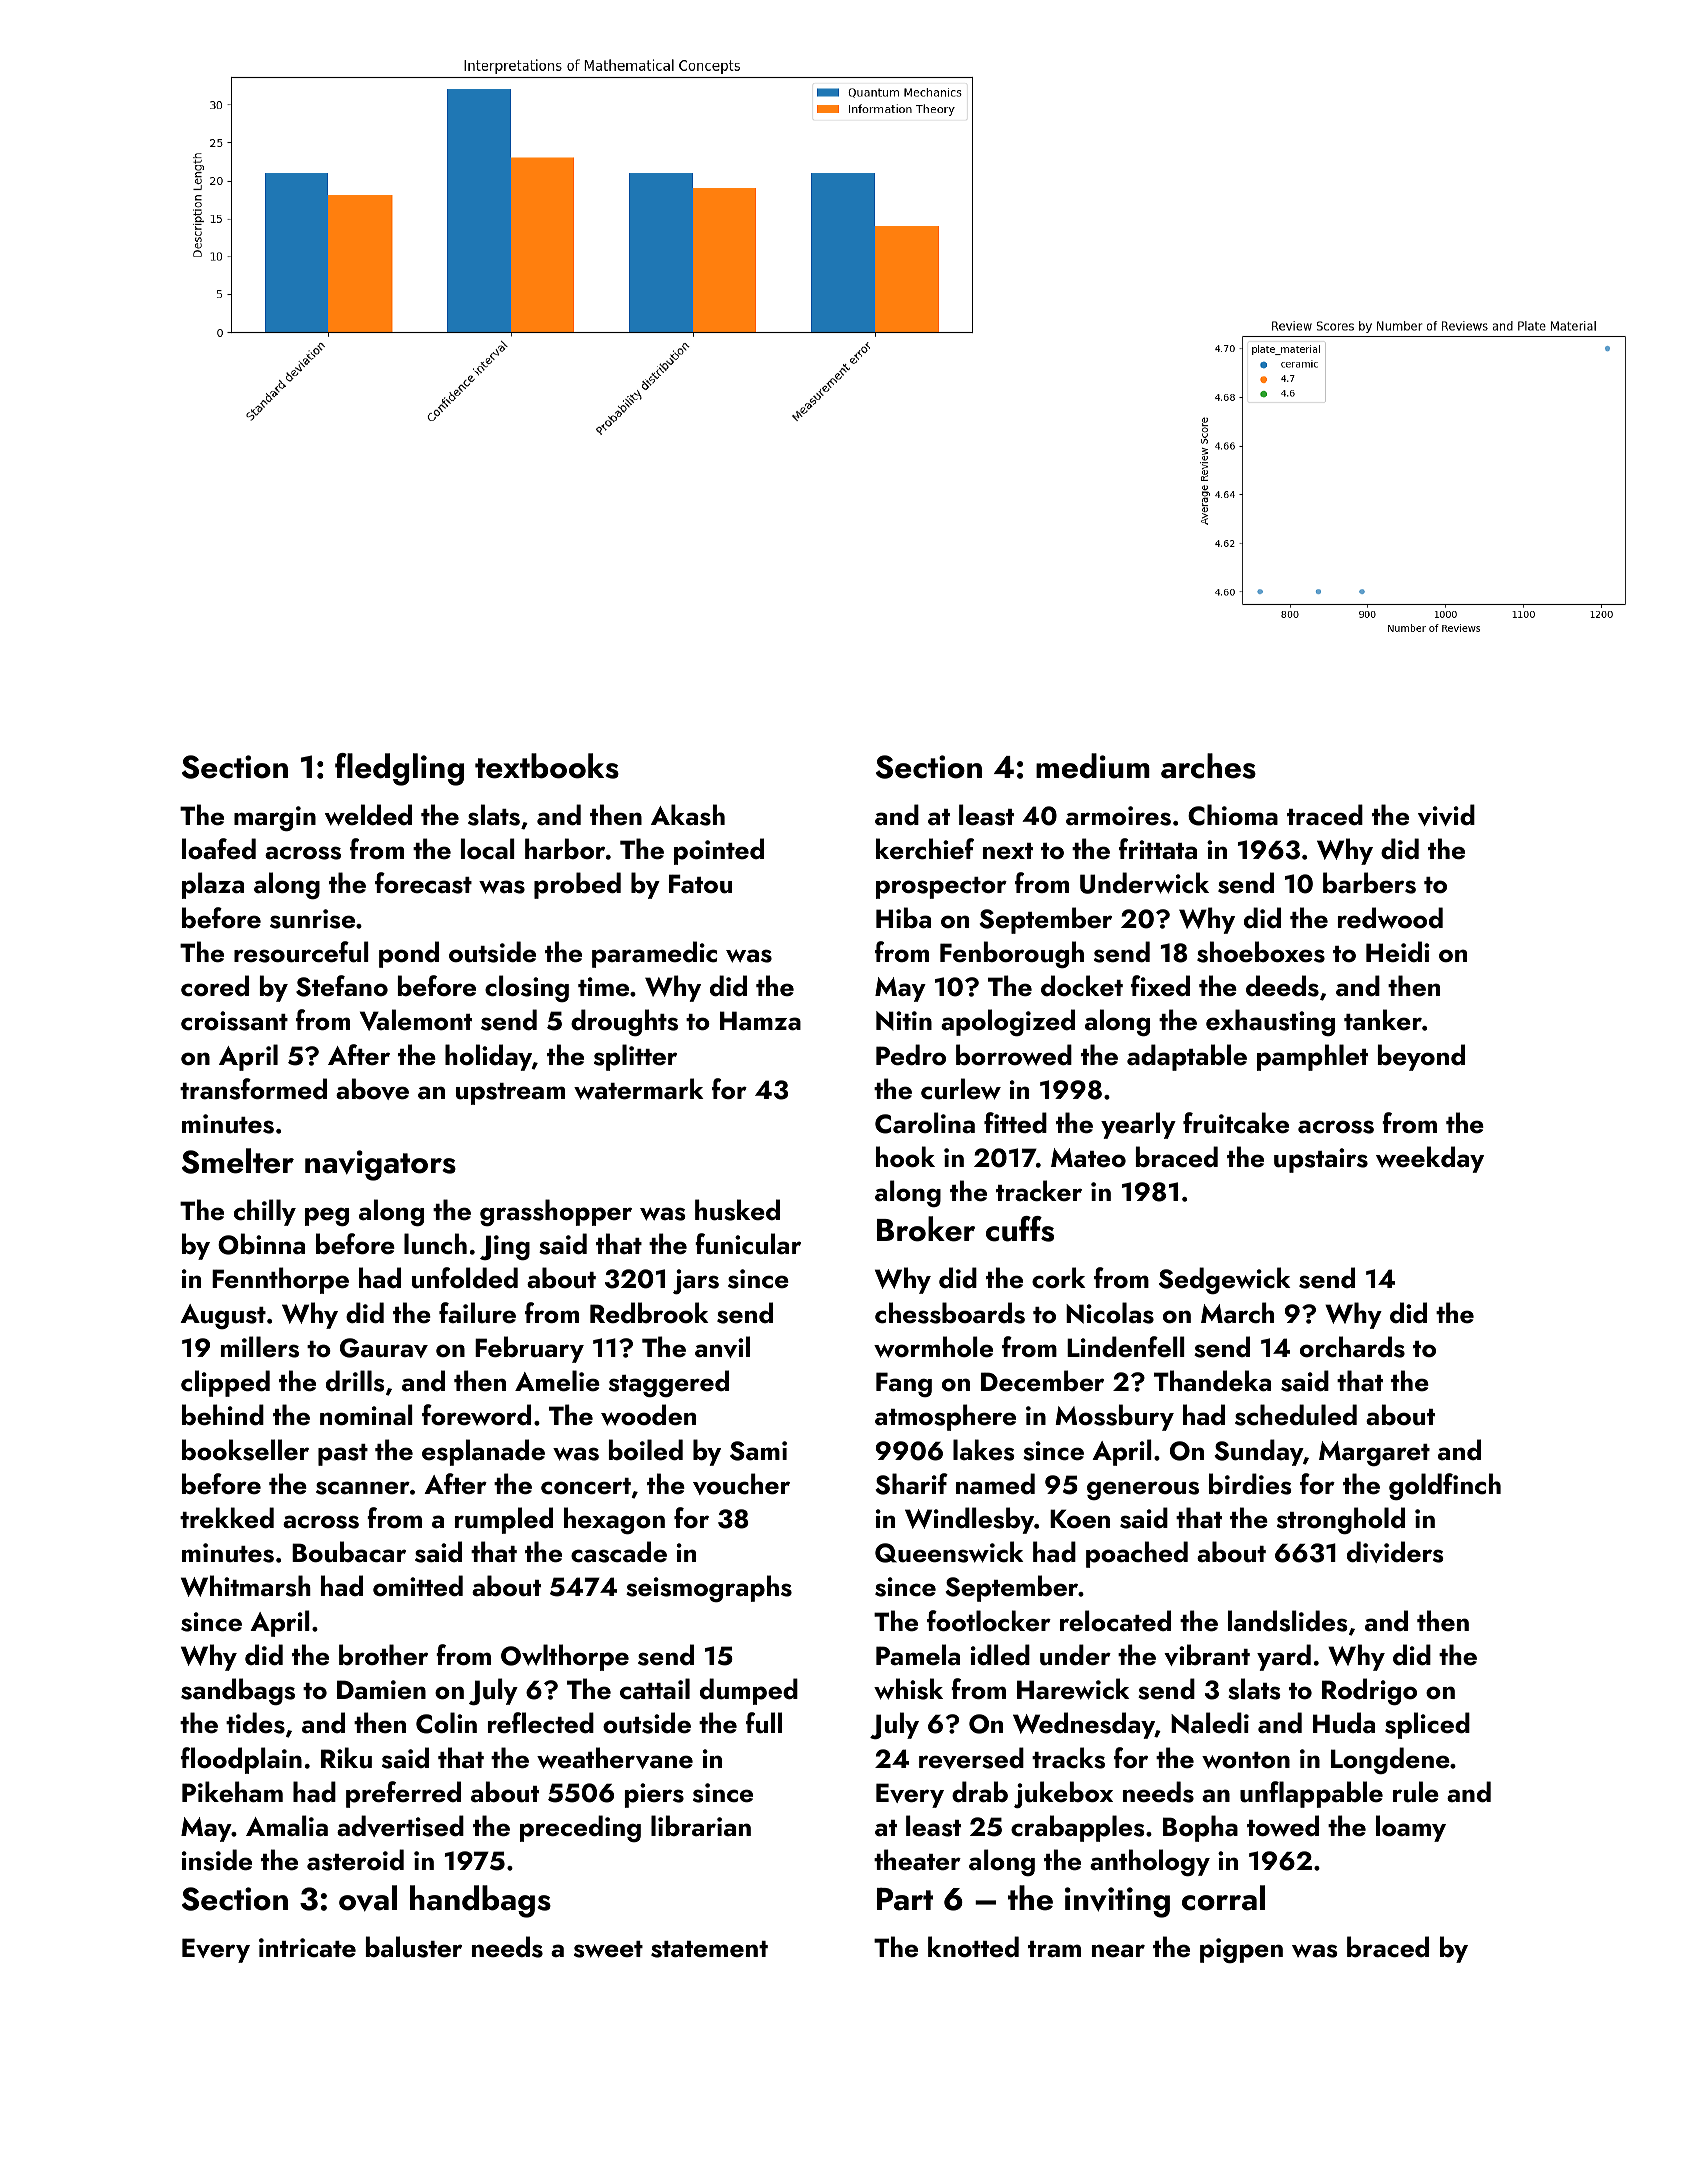 This screenshot has width=1683, height=2178. I want to click on welded, so click(368, 815).
